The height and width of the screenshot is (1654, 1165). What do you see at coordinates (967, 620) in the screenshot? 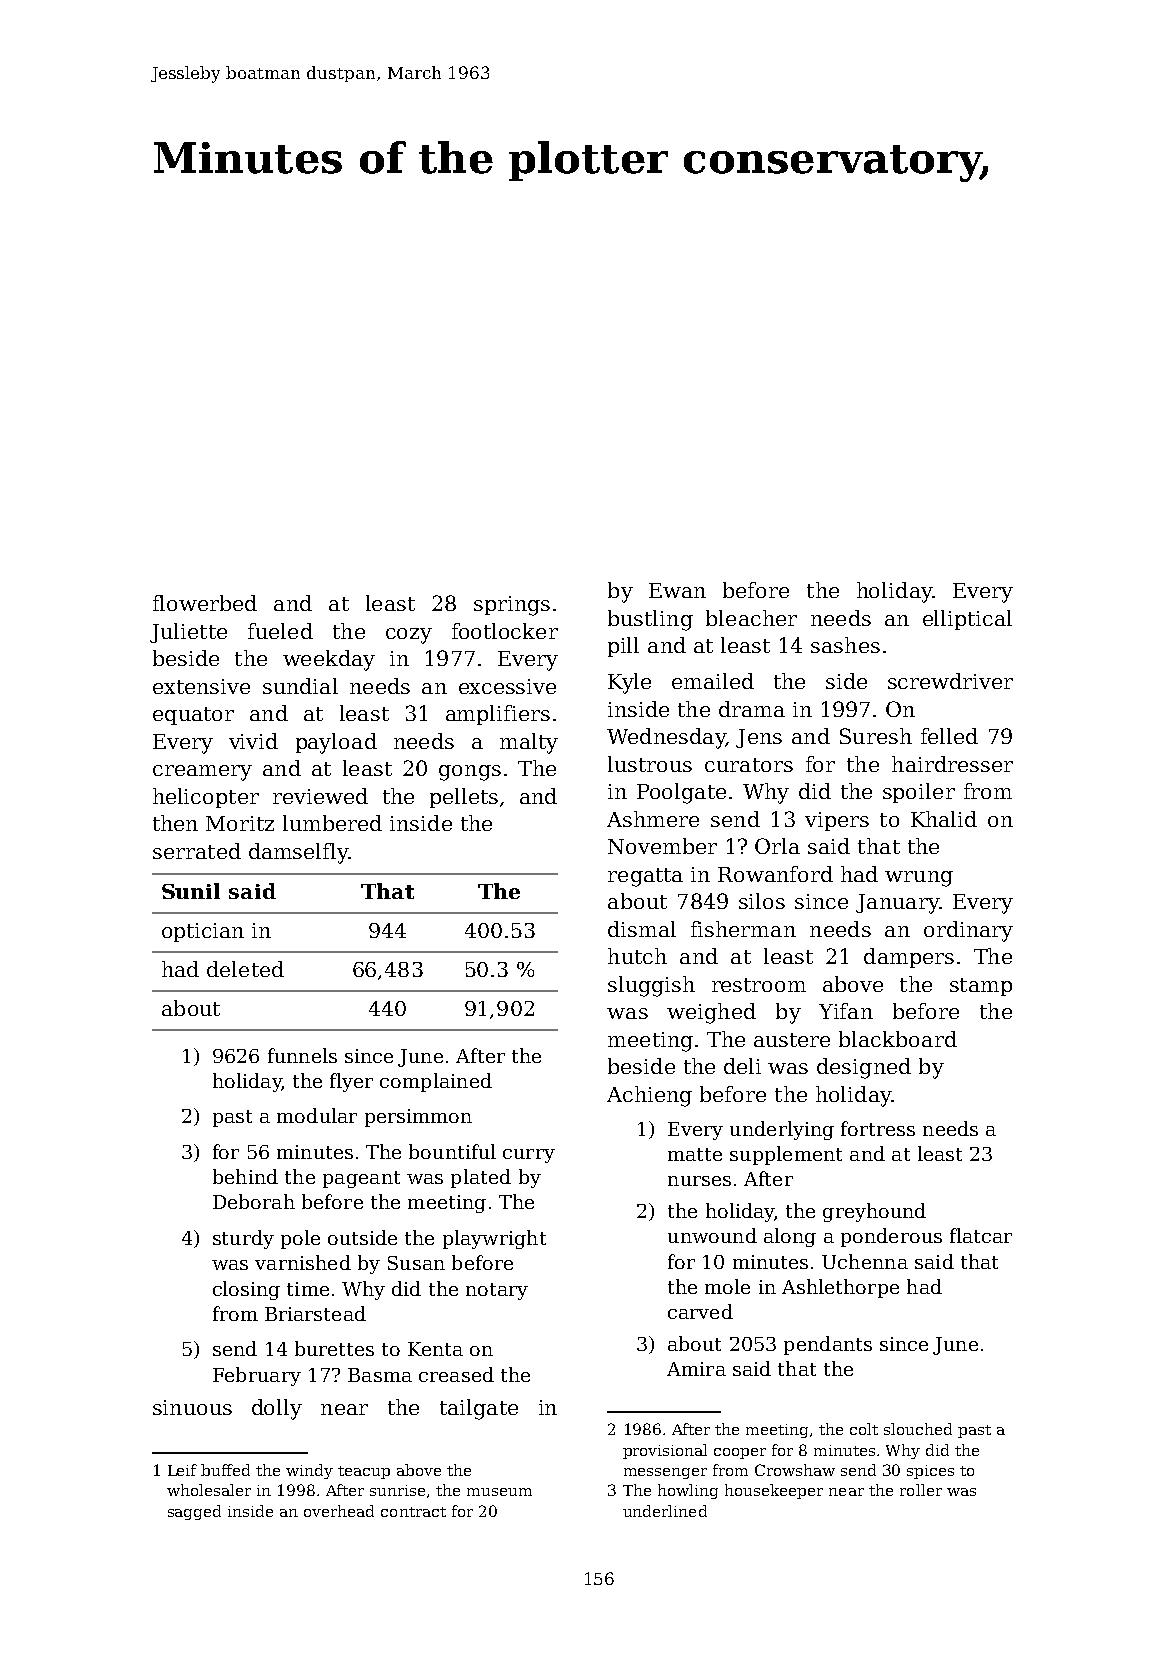
I see `elliptical` at bounding box center [967, 620].
